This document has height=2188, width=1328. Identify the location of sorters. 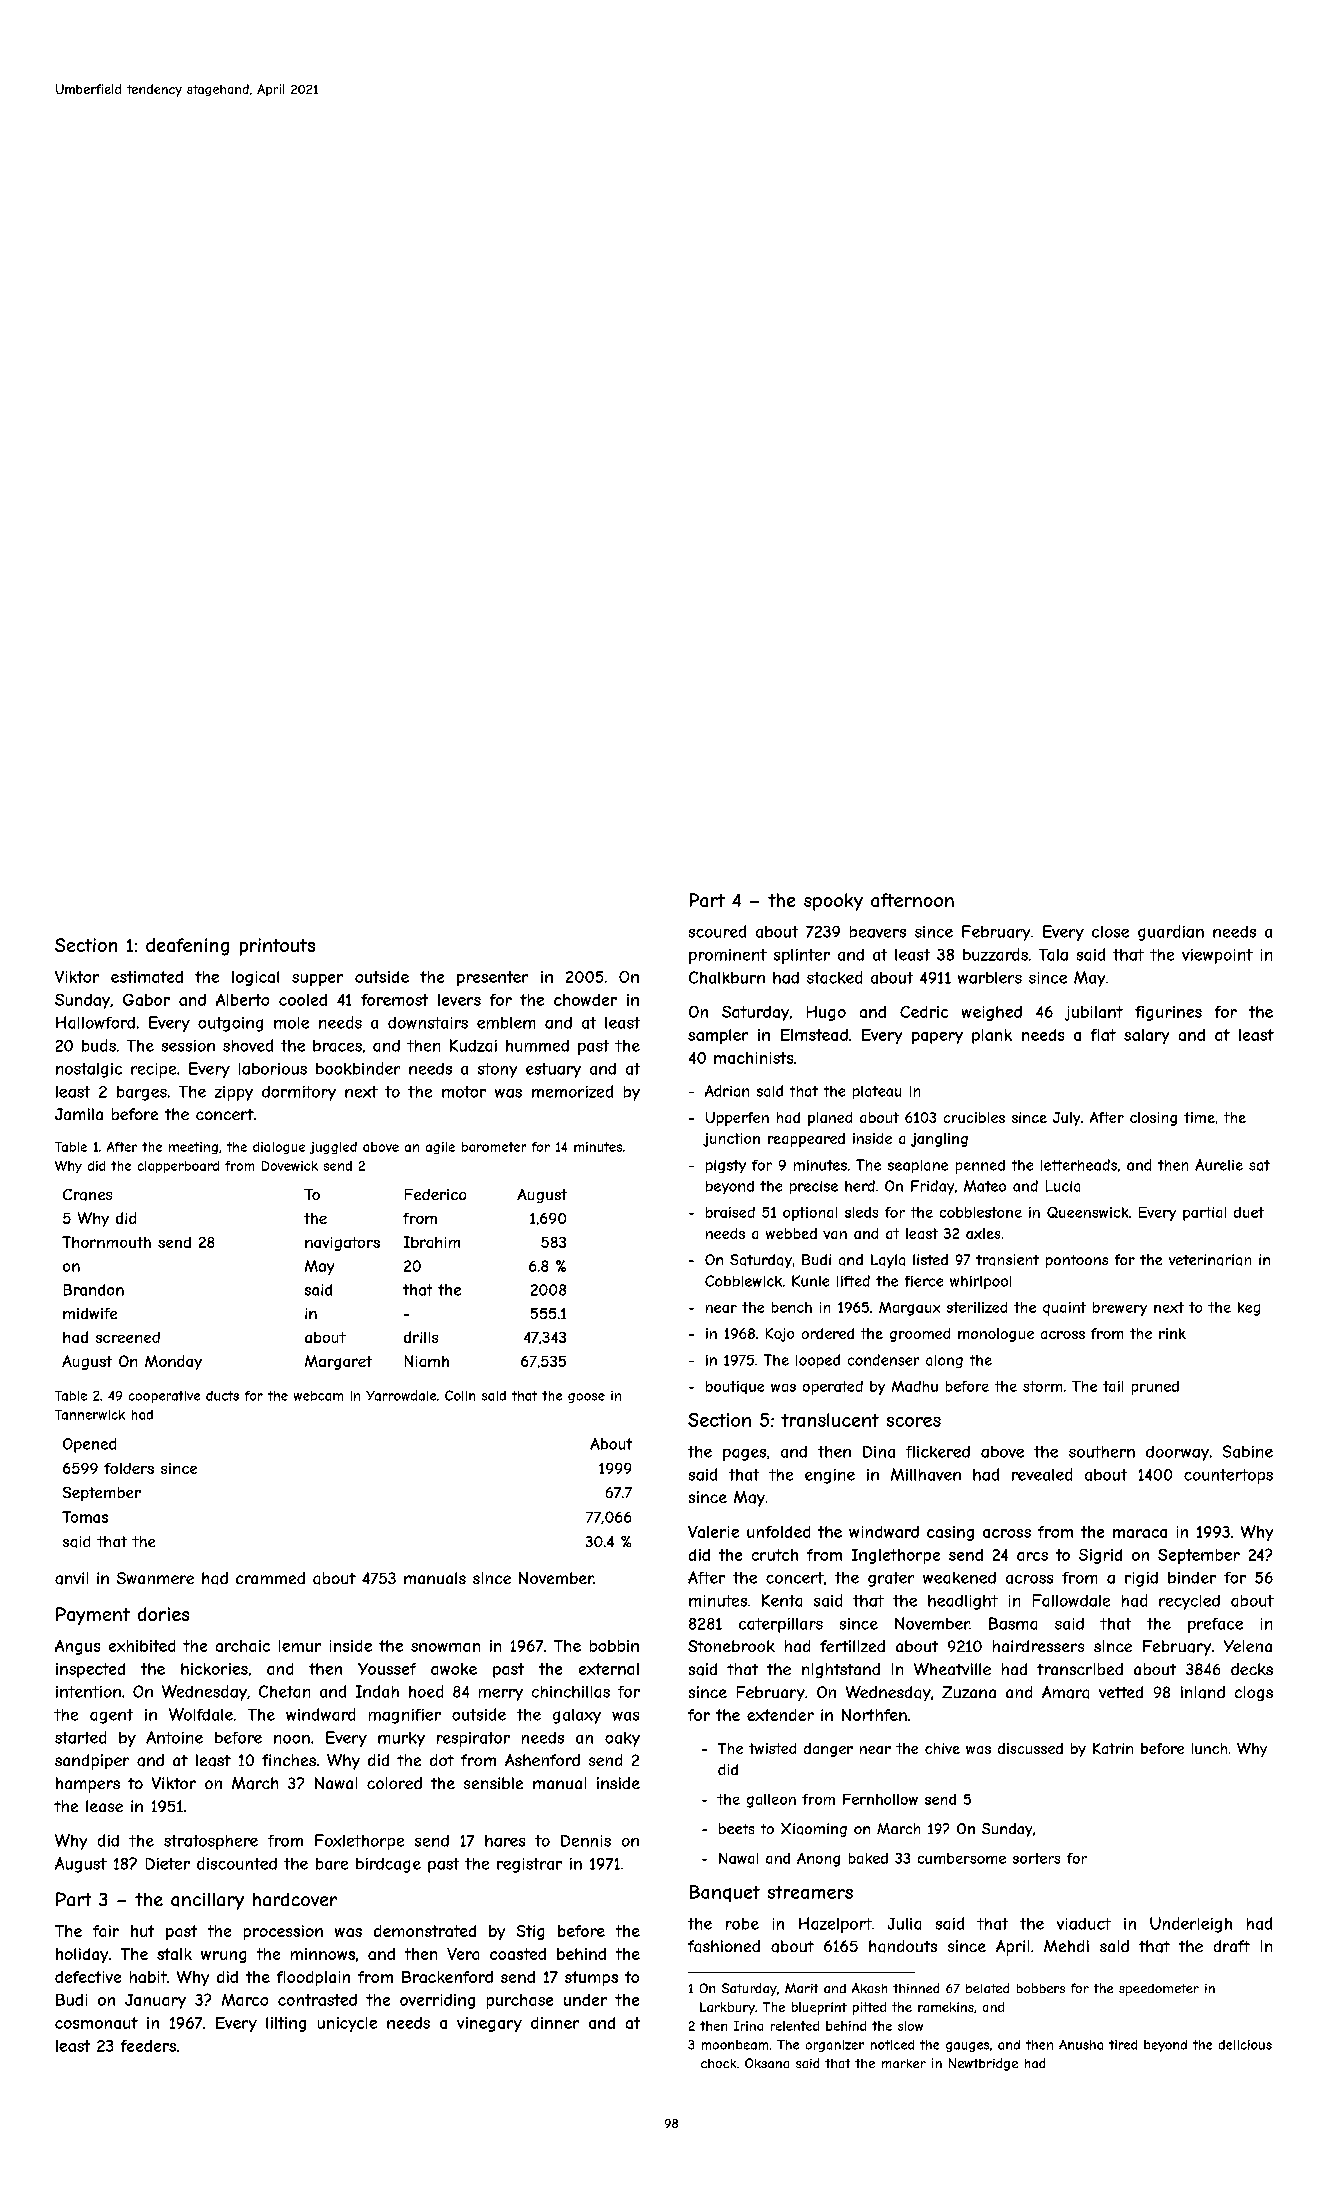
(1036, 1858).
